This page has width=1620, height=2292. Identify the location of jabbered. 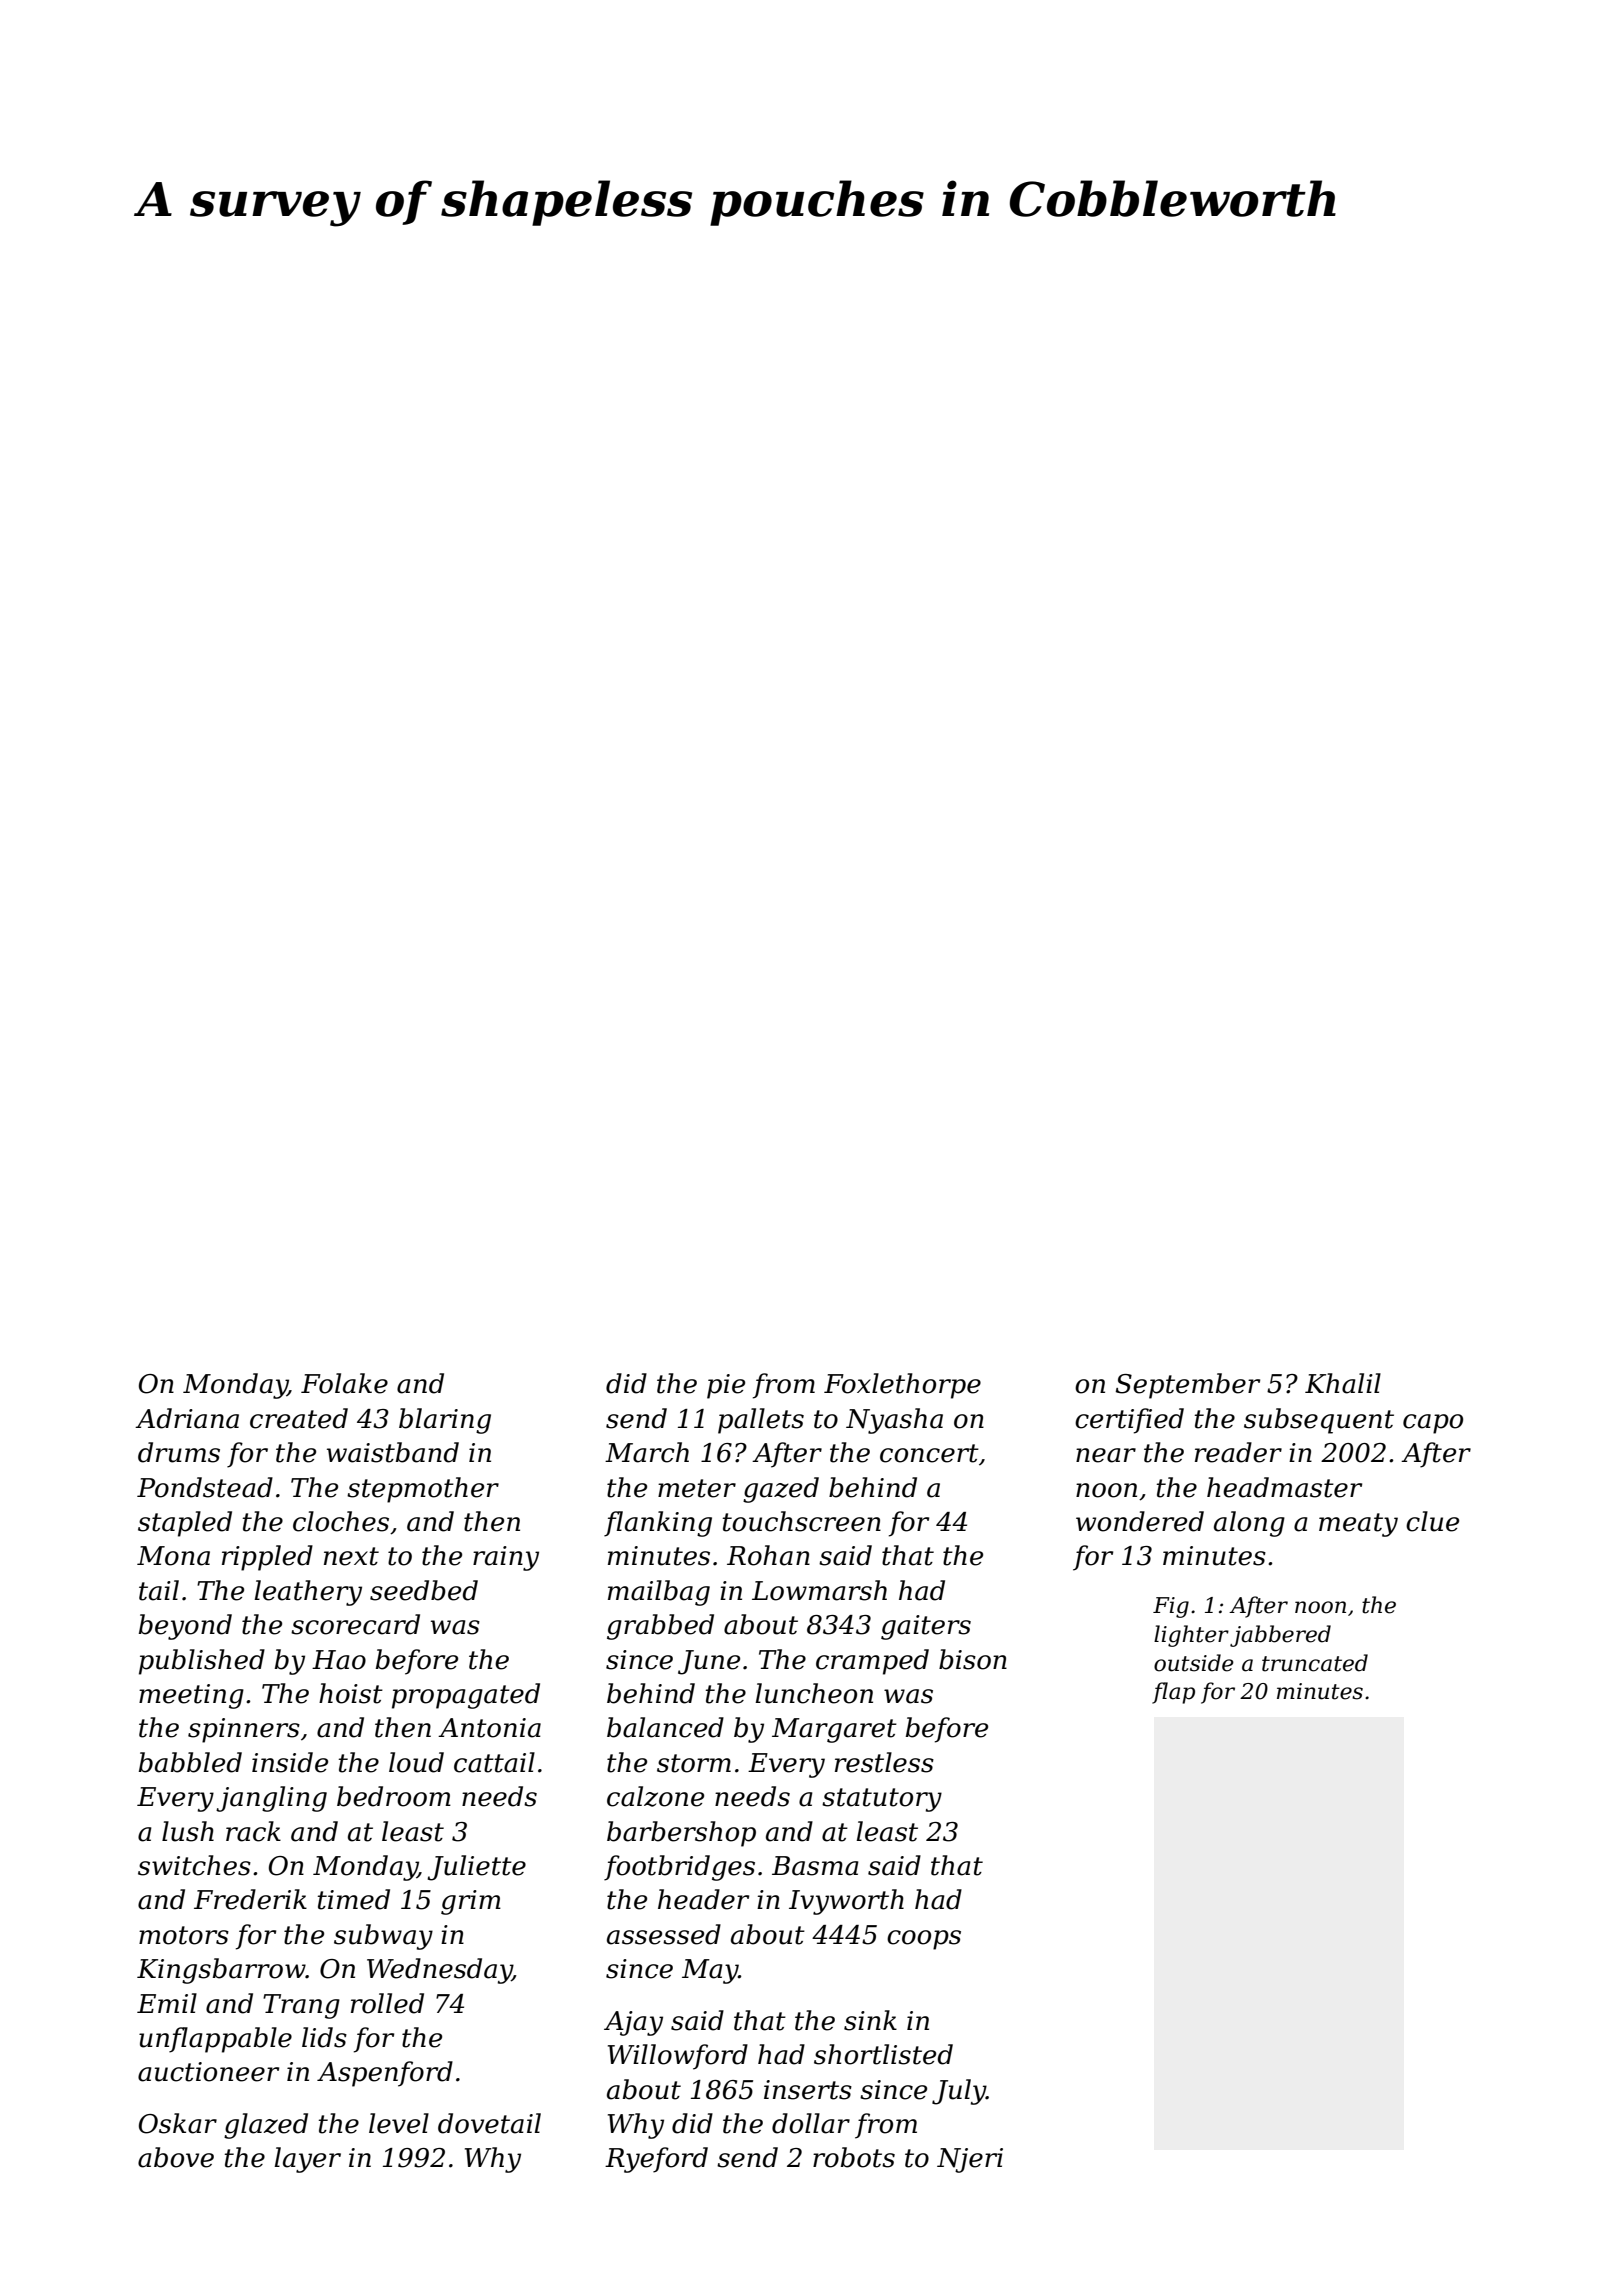
(1280, 1636).
